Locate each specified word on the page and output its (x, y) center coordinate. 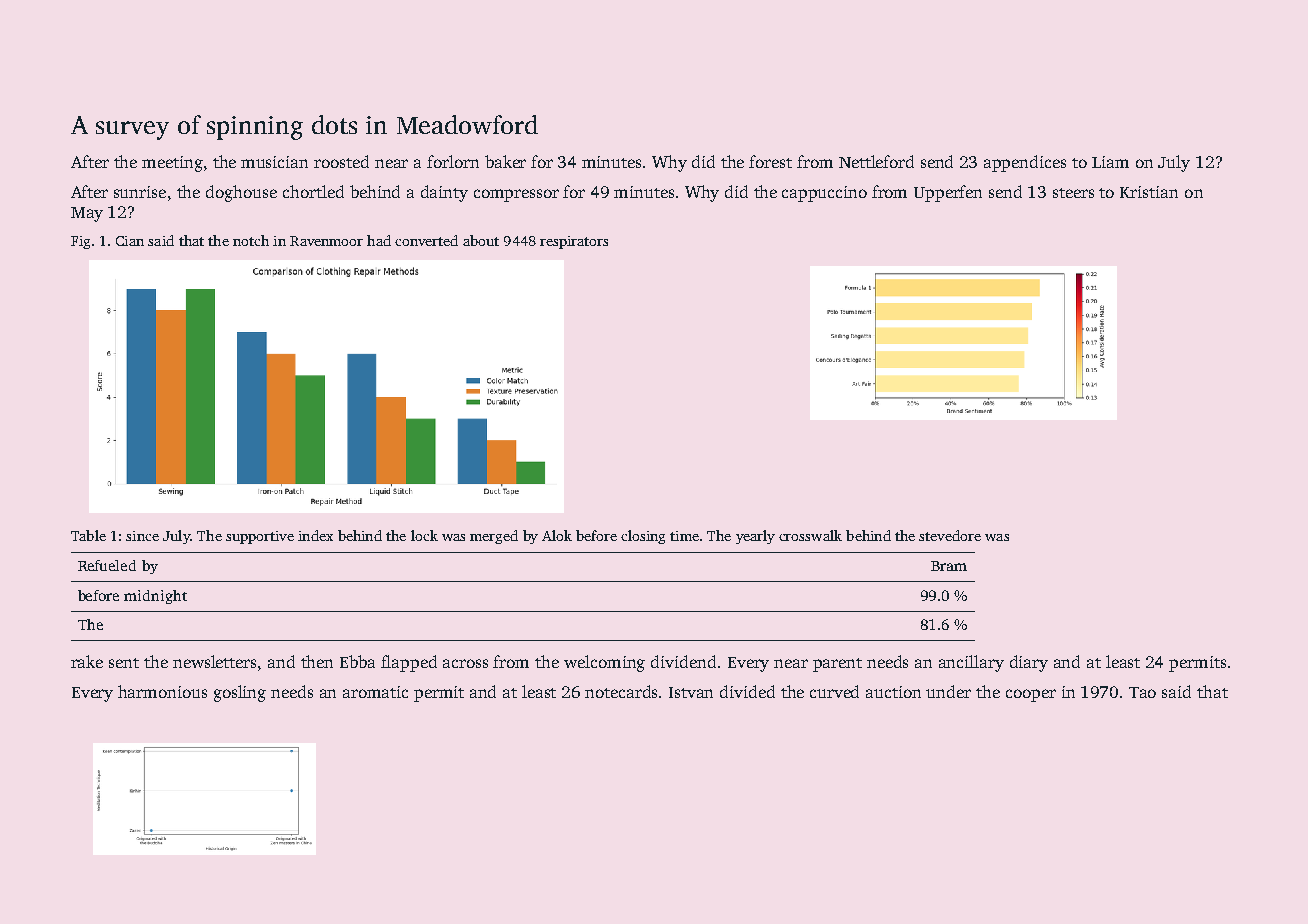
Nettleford (876, 161)
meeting (172, 164)
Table (88, 535)
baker (505, 161)
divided (747, 691)
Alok (557, 535)
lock (424, 535)
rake (87, 661)
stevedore (950, 535)
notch (251, 240)
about (481, 240)
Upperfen (948, 193)
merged (494, 537)
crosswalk (810, 535)
